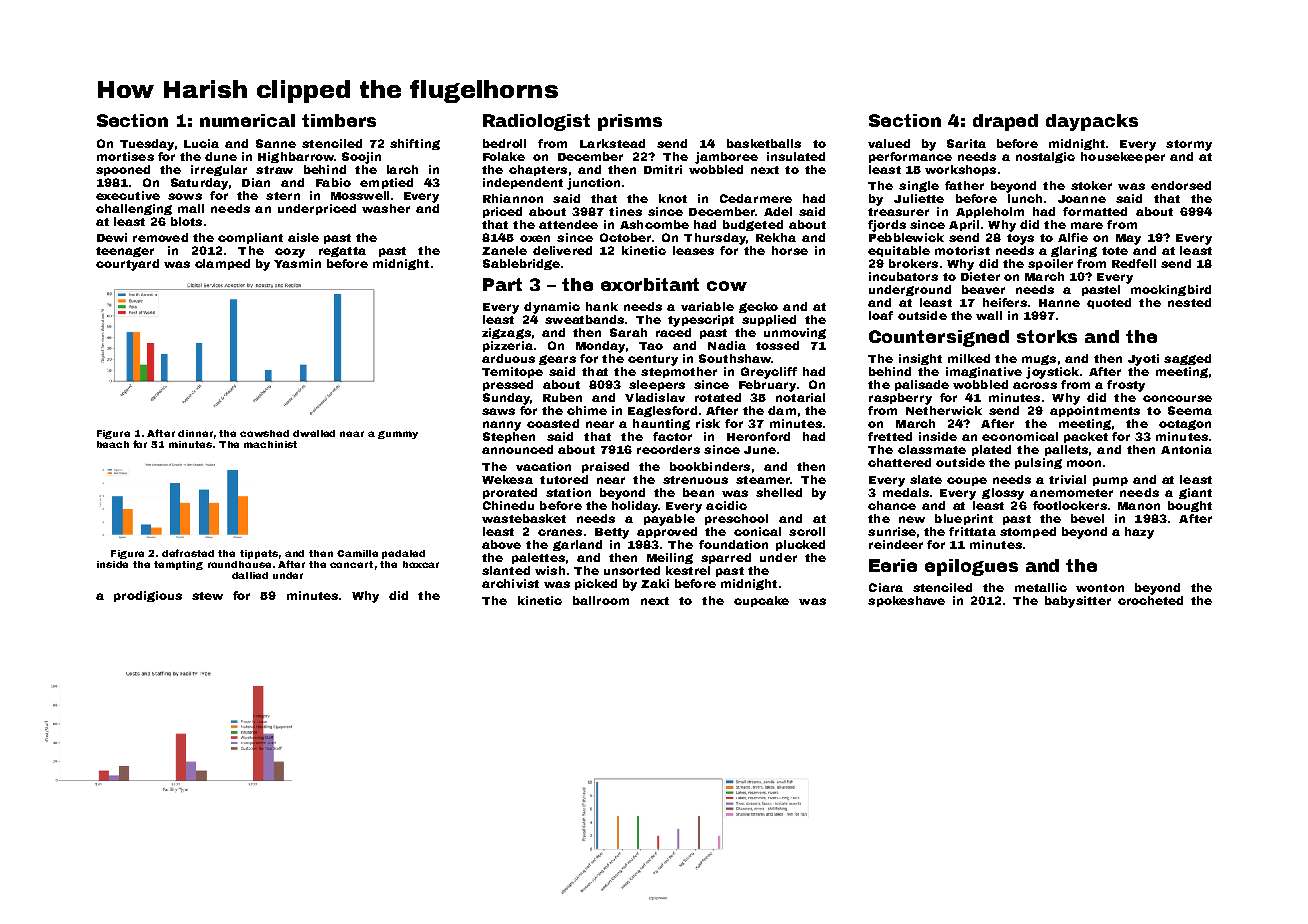  What do you see at coordinates (513, 198) in the screenshot?
I see `Rhiannon` at bounding box center [513, 198].
